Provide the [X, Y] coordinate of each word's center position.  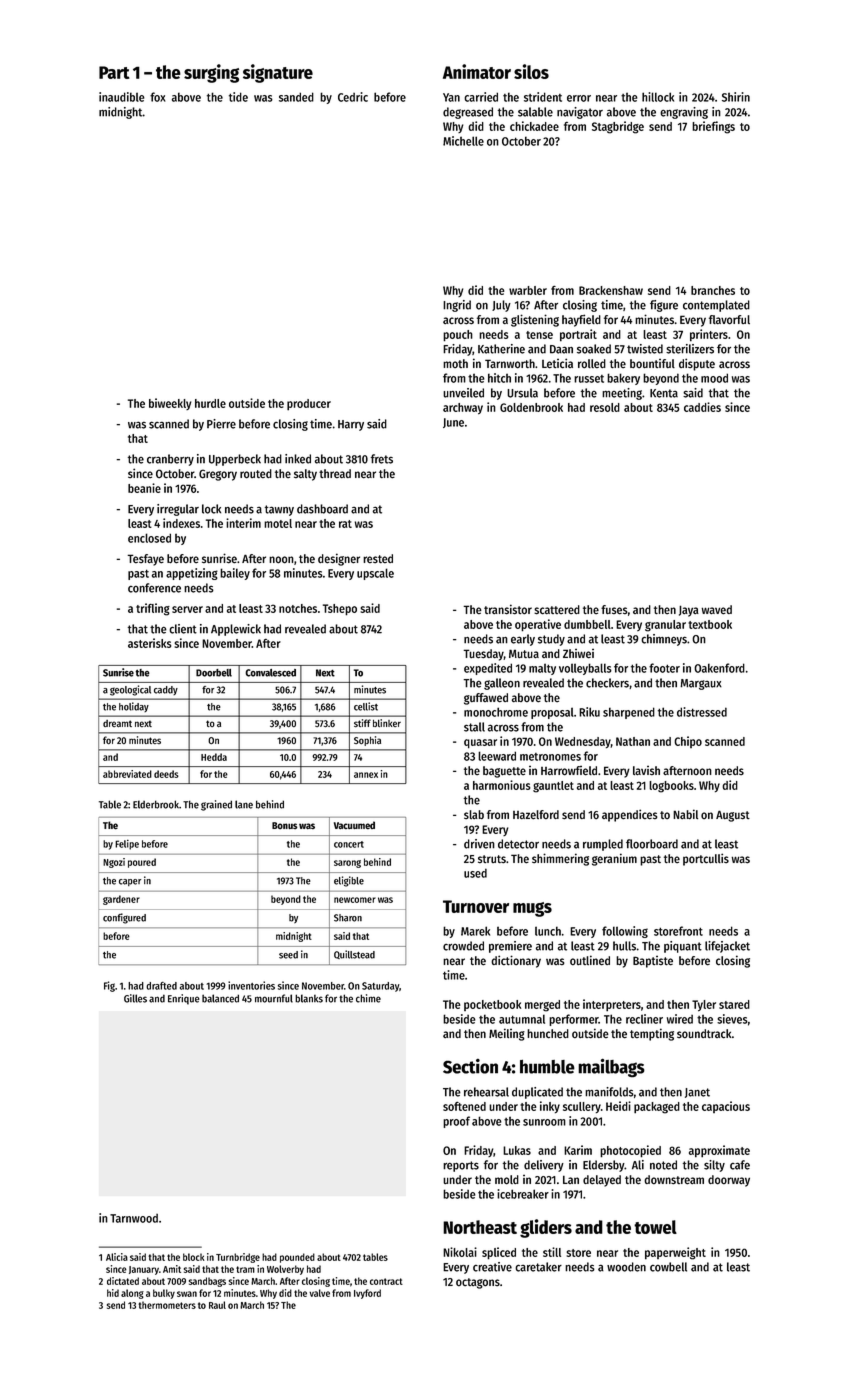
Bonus [285, 825]
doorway [729, 1181]
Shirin [736, 97]
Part [114, 72]
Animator [477, 71]
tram [245, 1269]
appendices [630, 815]
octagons [478, 1283]
